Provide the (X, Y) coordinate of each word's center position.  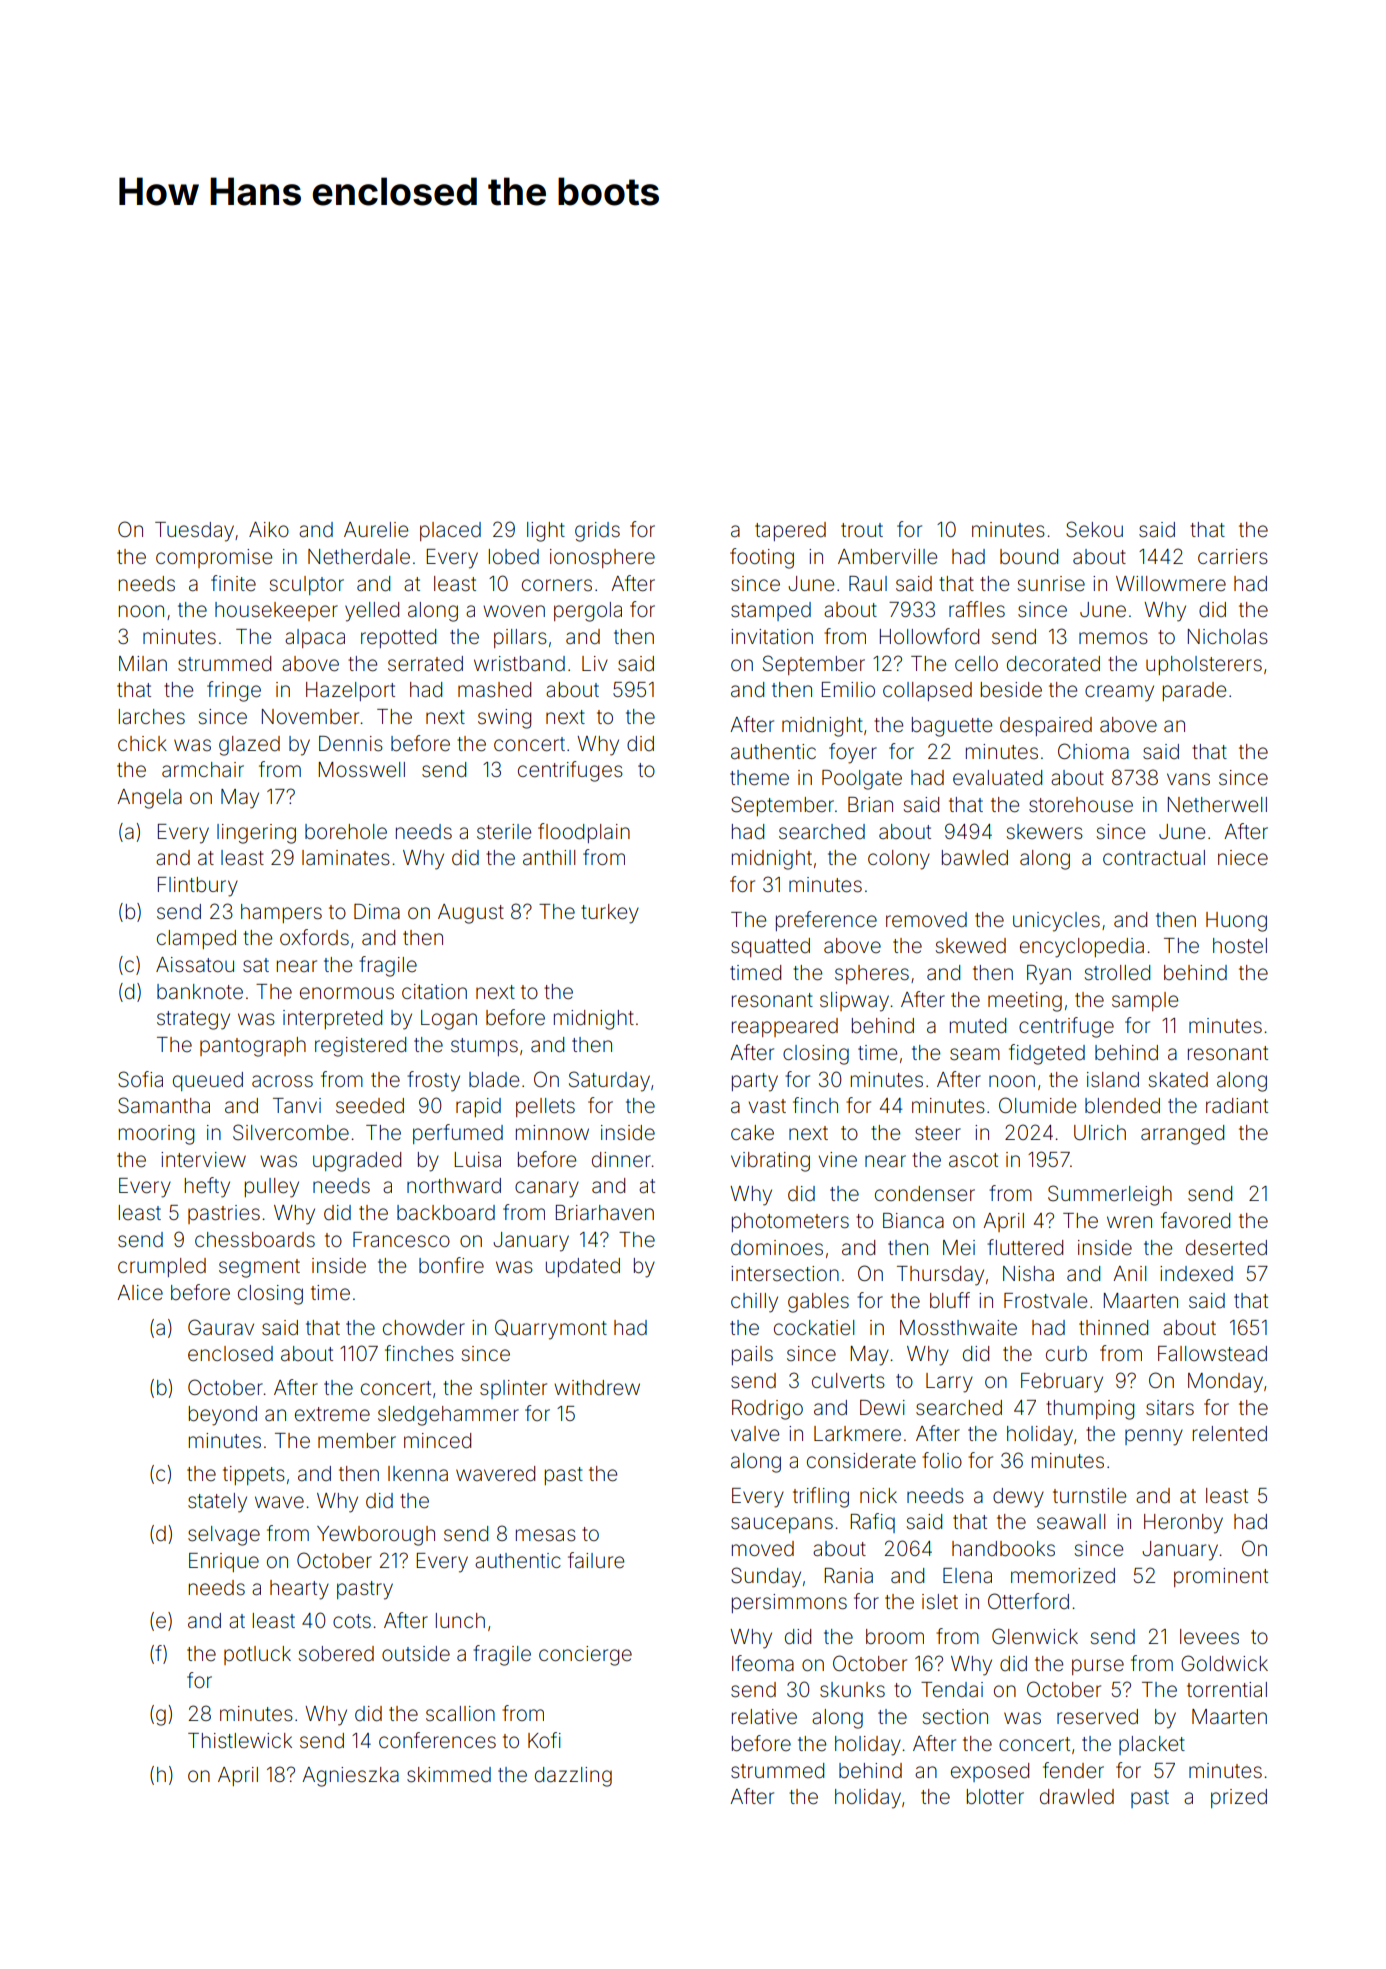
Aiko (269, 529)
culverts (848, 1380)
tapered (790, 531)
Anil (1129, 1273)
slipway (854, 1002)
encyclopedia (1082, 948)
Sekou (1094, 529)
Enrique (224, 1562)
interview (203, 1160)
